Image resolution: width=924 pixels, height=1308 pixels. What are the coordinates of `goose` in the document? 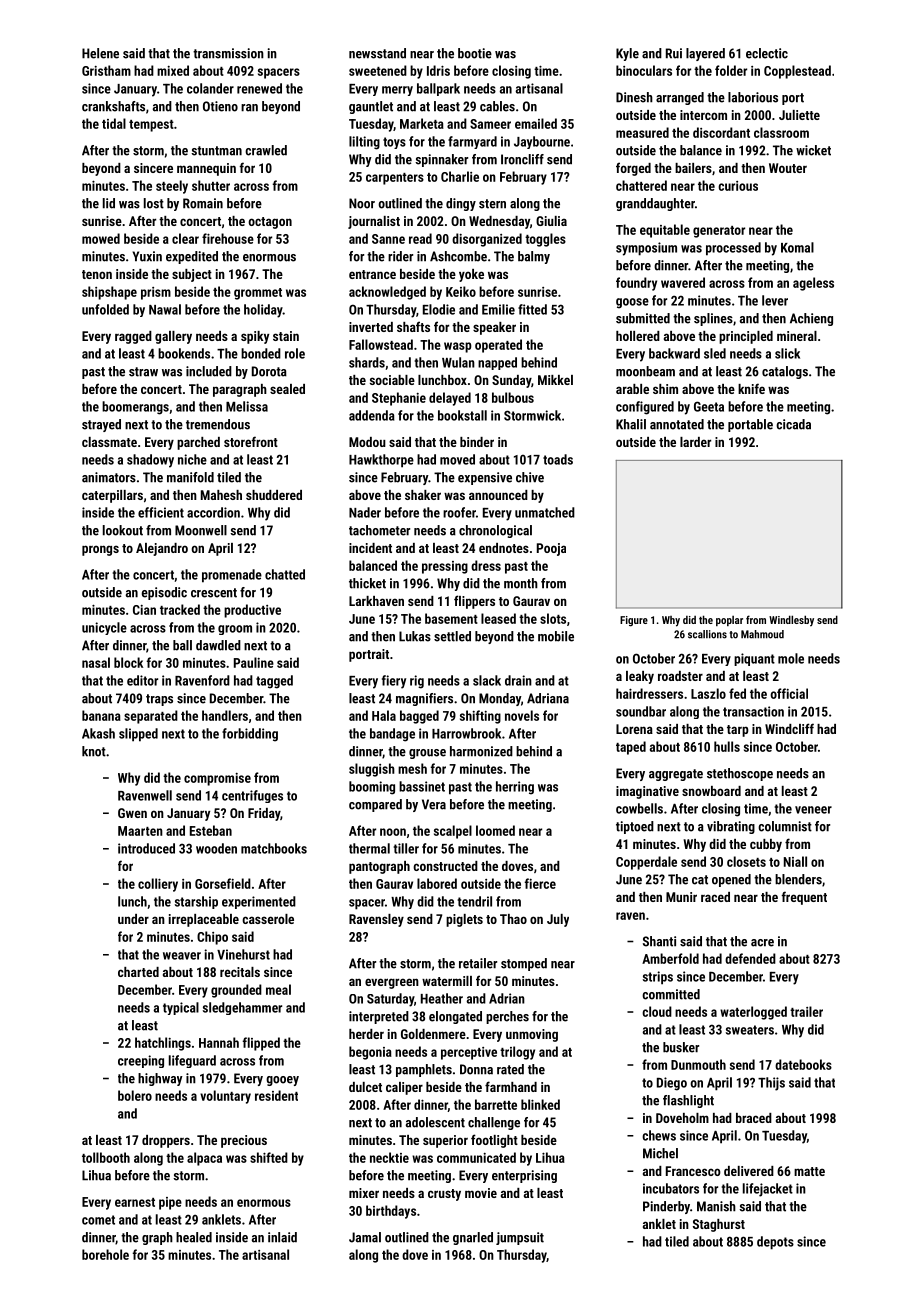 It's located at (632, 303).
